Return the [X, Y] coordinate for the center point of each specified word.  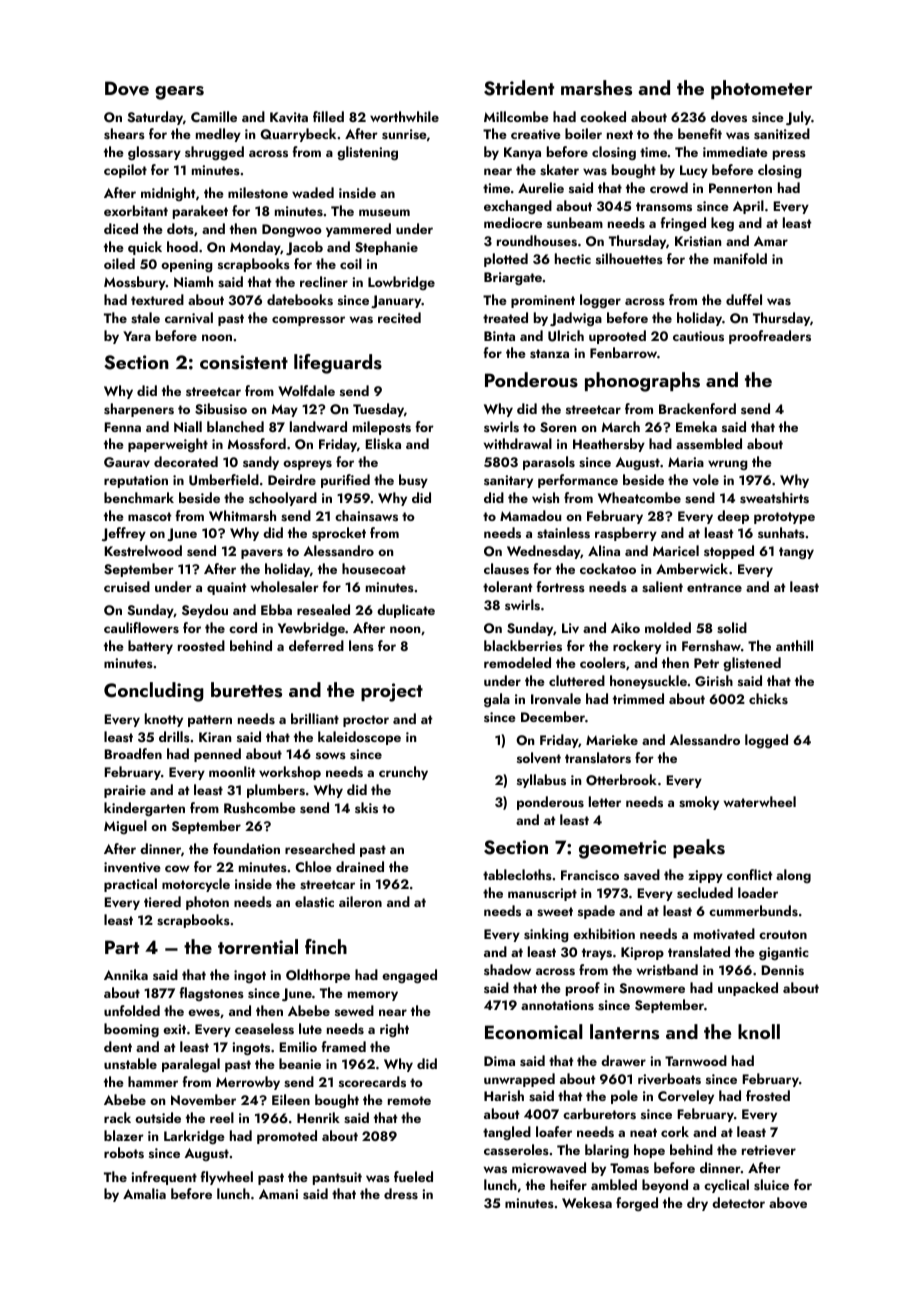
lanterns [624, 1032]
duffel [744, 299]
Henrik [318, 1117]
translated [699, 952]
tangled [507, 1133]
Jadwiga [576, 319]
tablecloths [517, 874]
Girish [714, 681]
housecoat [374, 568]
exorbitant [136, 210]
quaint [227, 588]
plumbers [276, 791]
